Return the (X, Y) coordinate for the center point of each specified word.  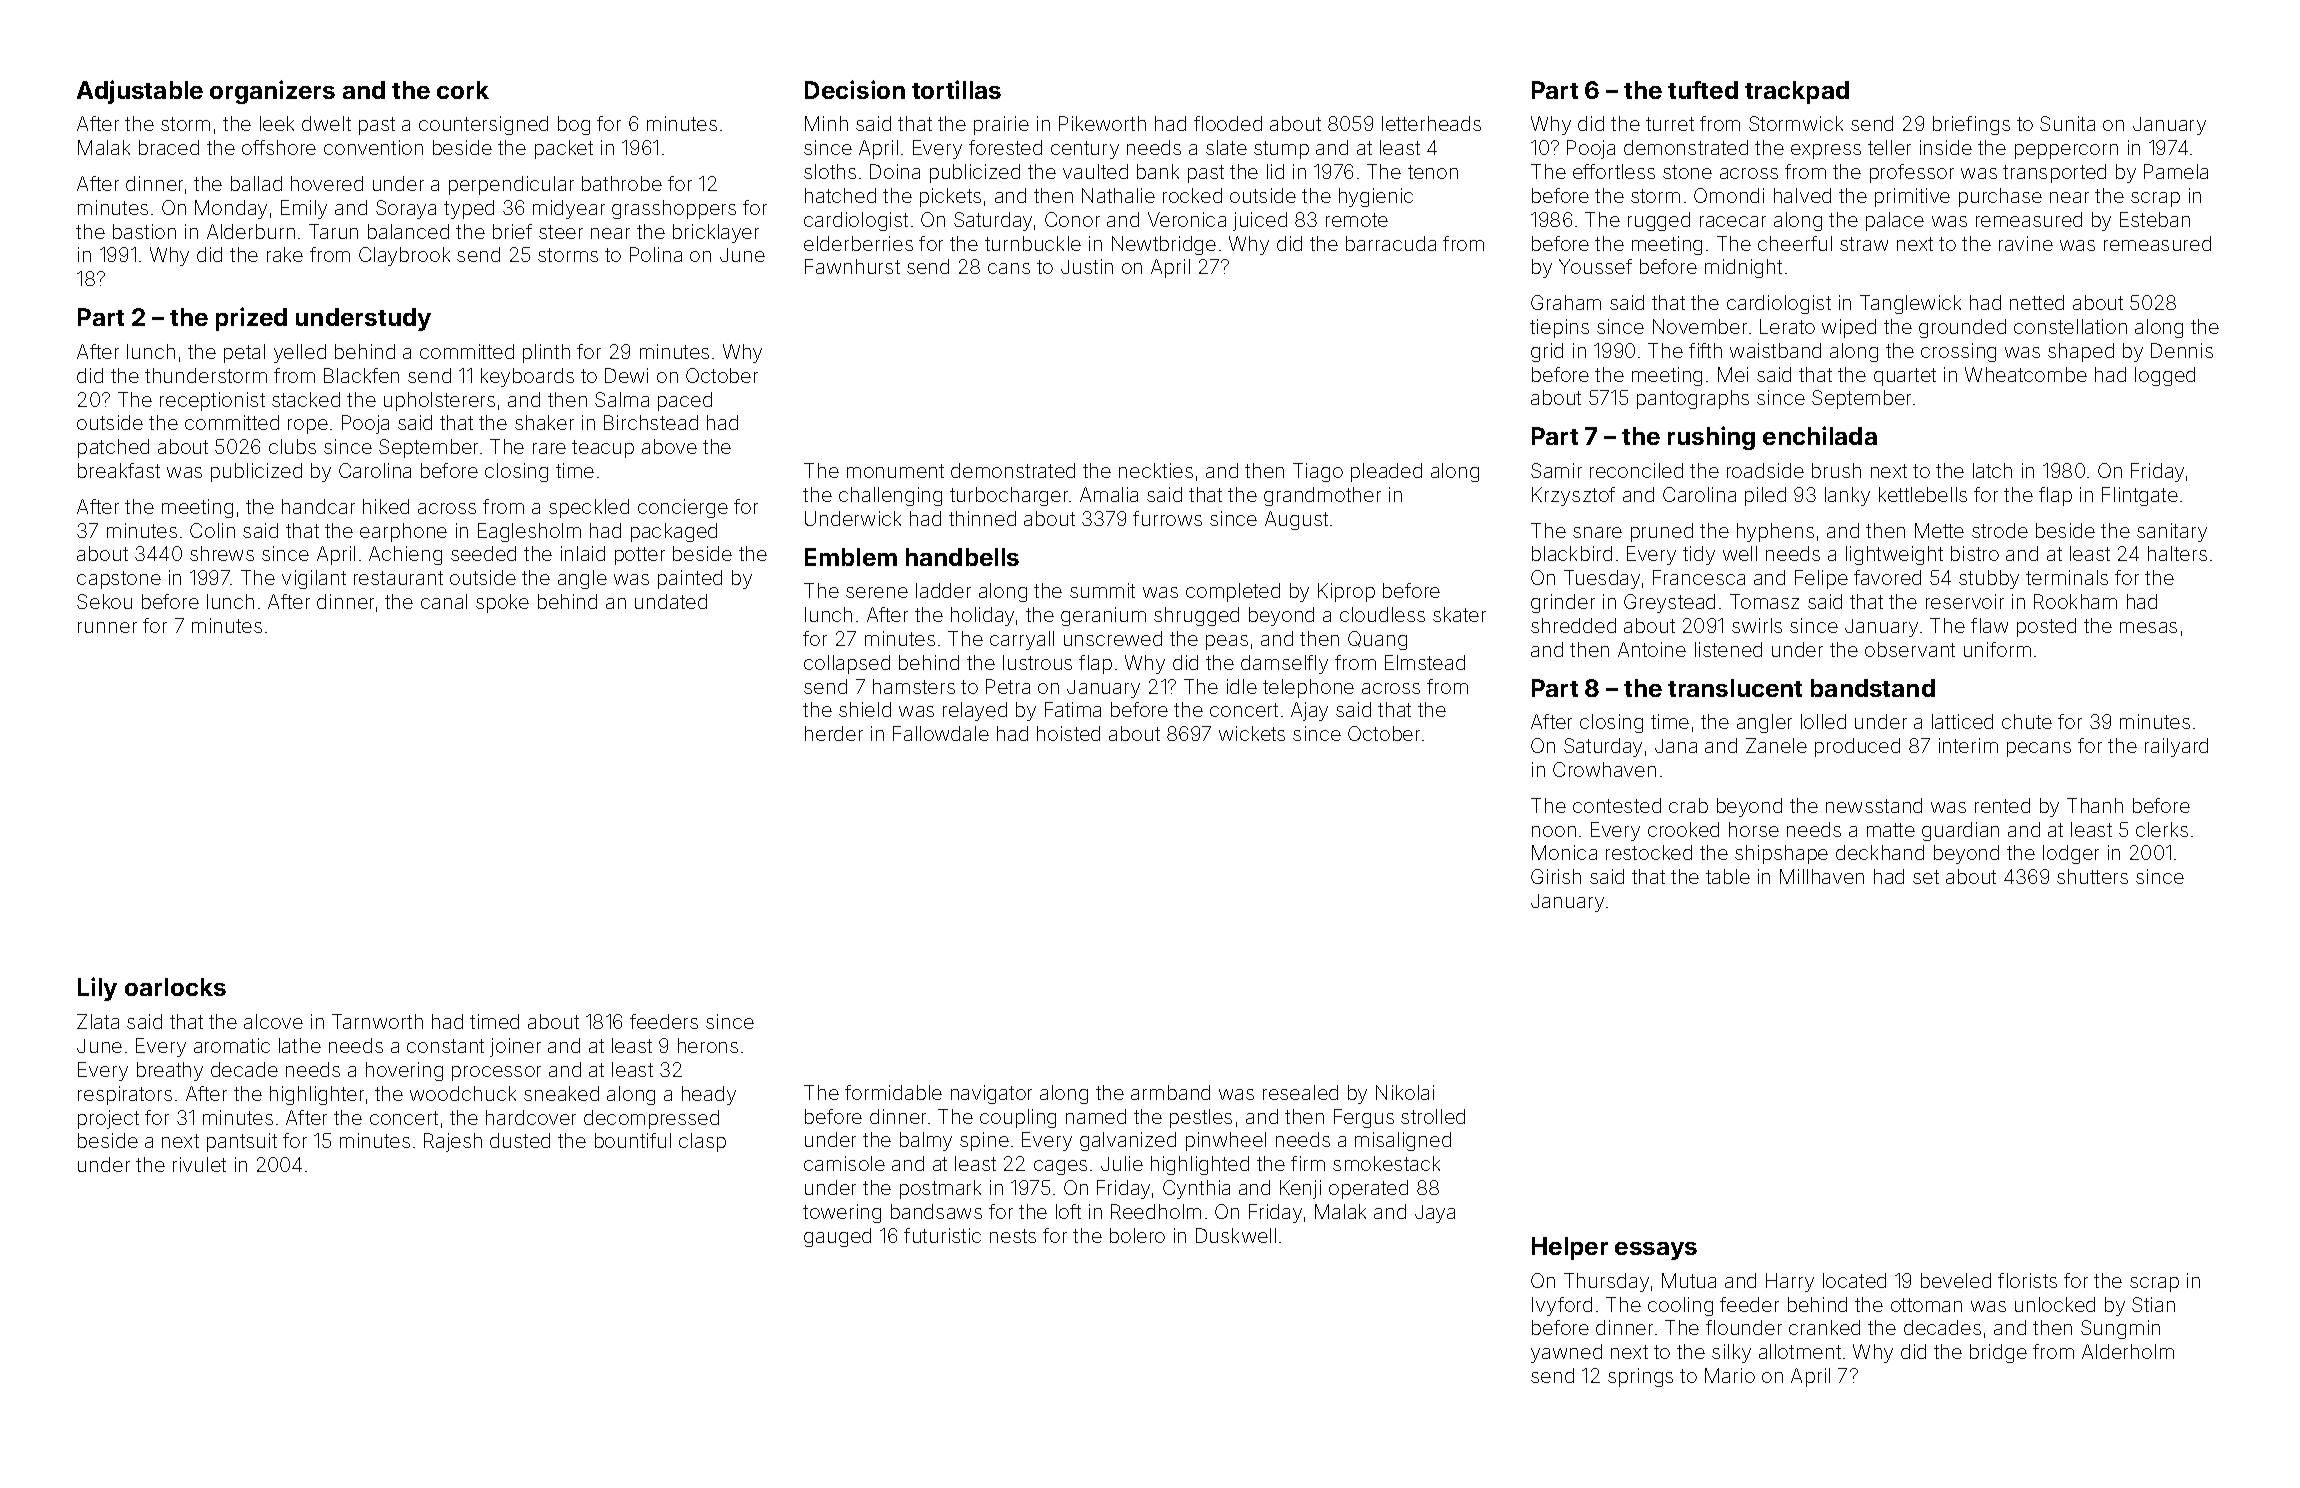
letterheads (1431, 123)
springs (1640, 1377)
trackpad (1797, 92)
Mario (1730, 1375)
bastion (144, 231)
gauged (837, 1237)
